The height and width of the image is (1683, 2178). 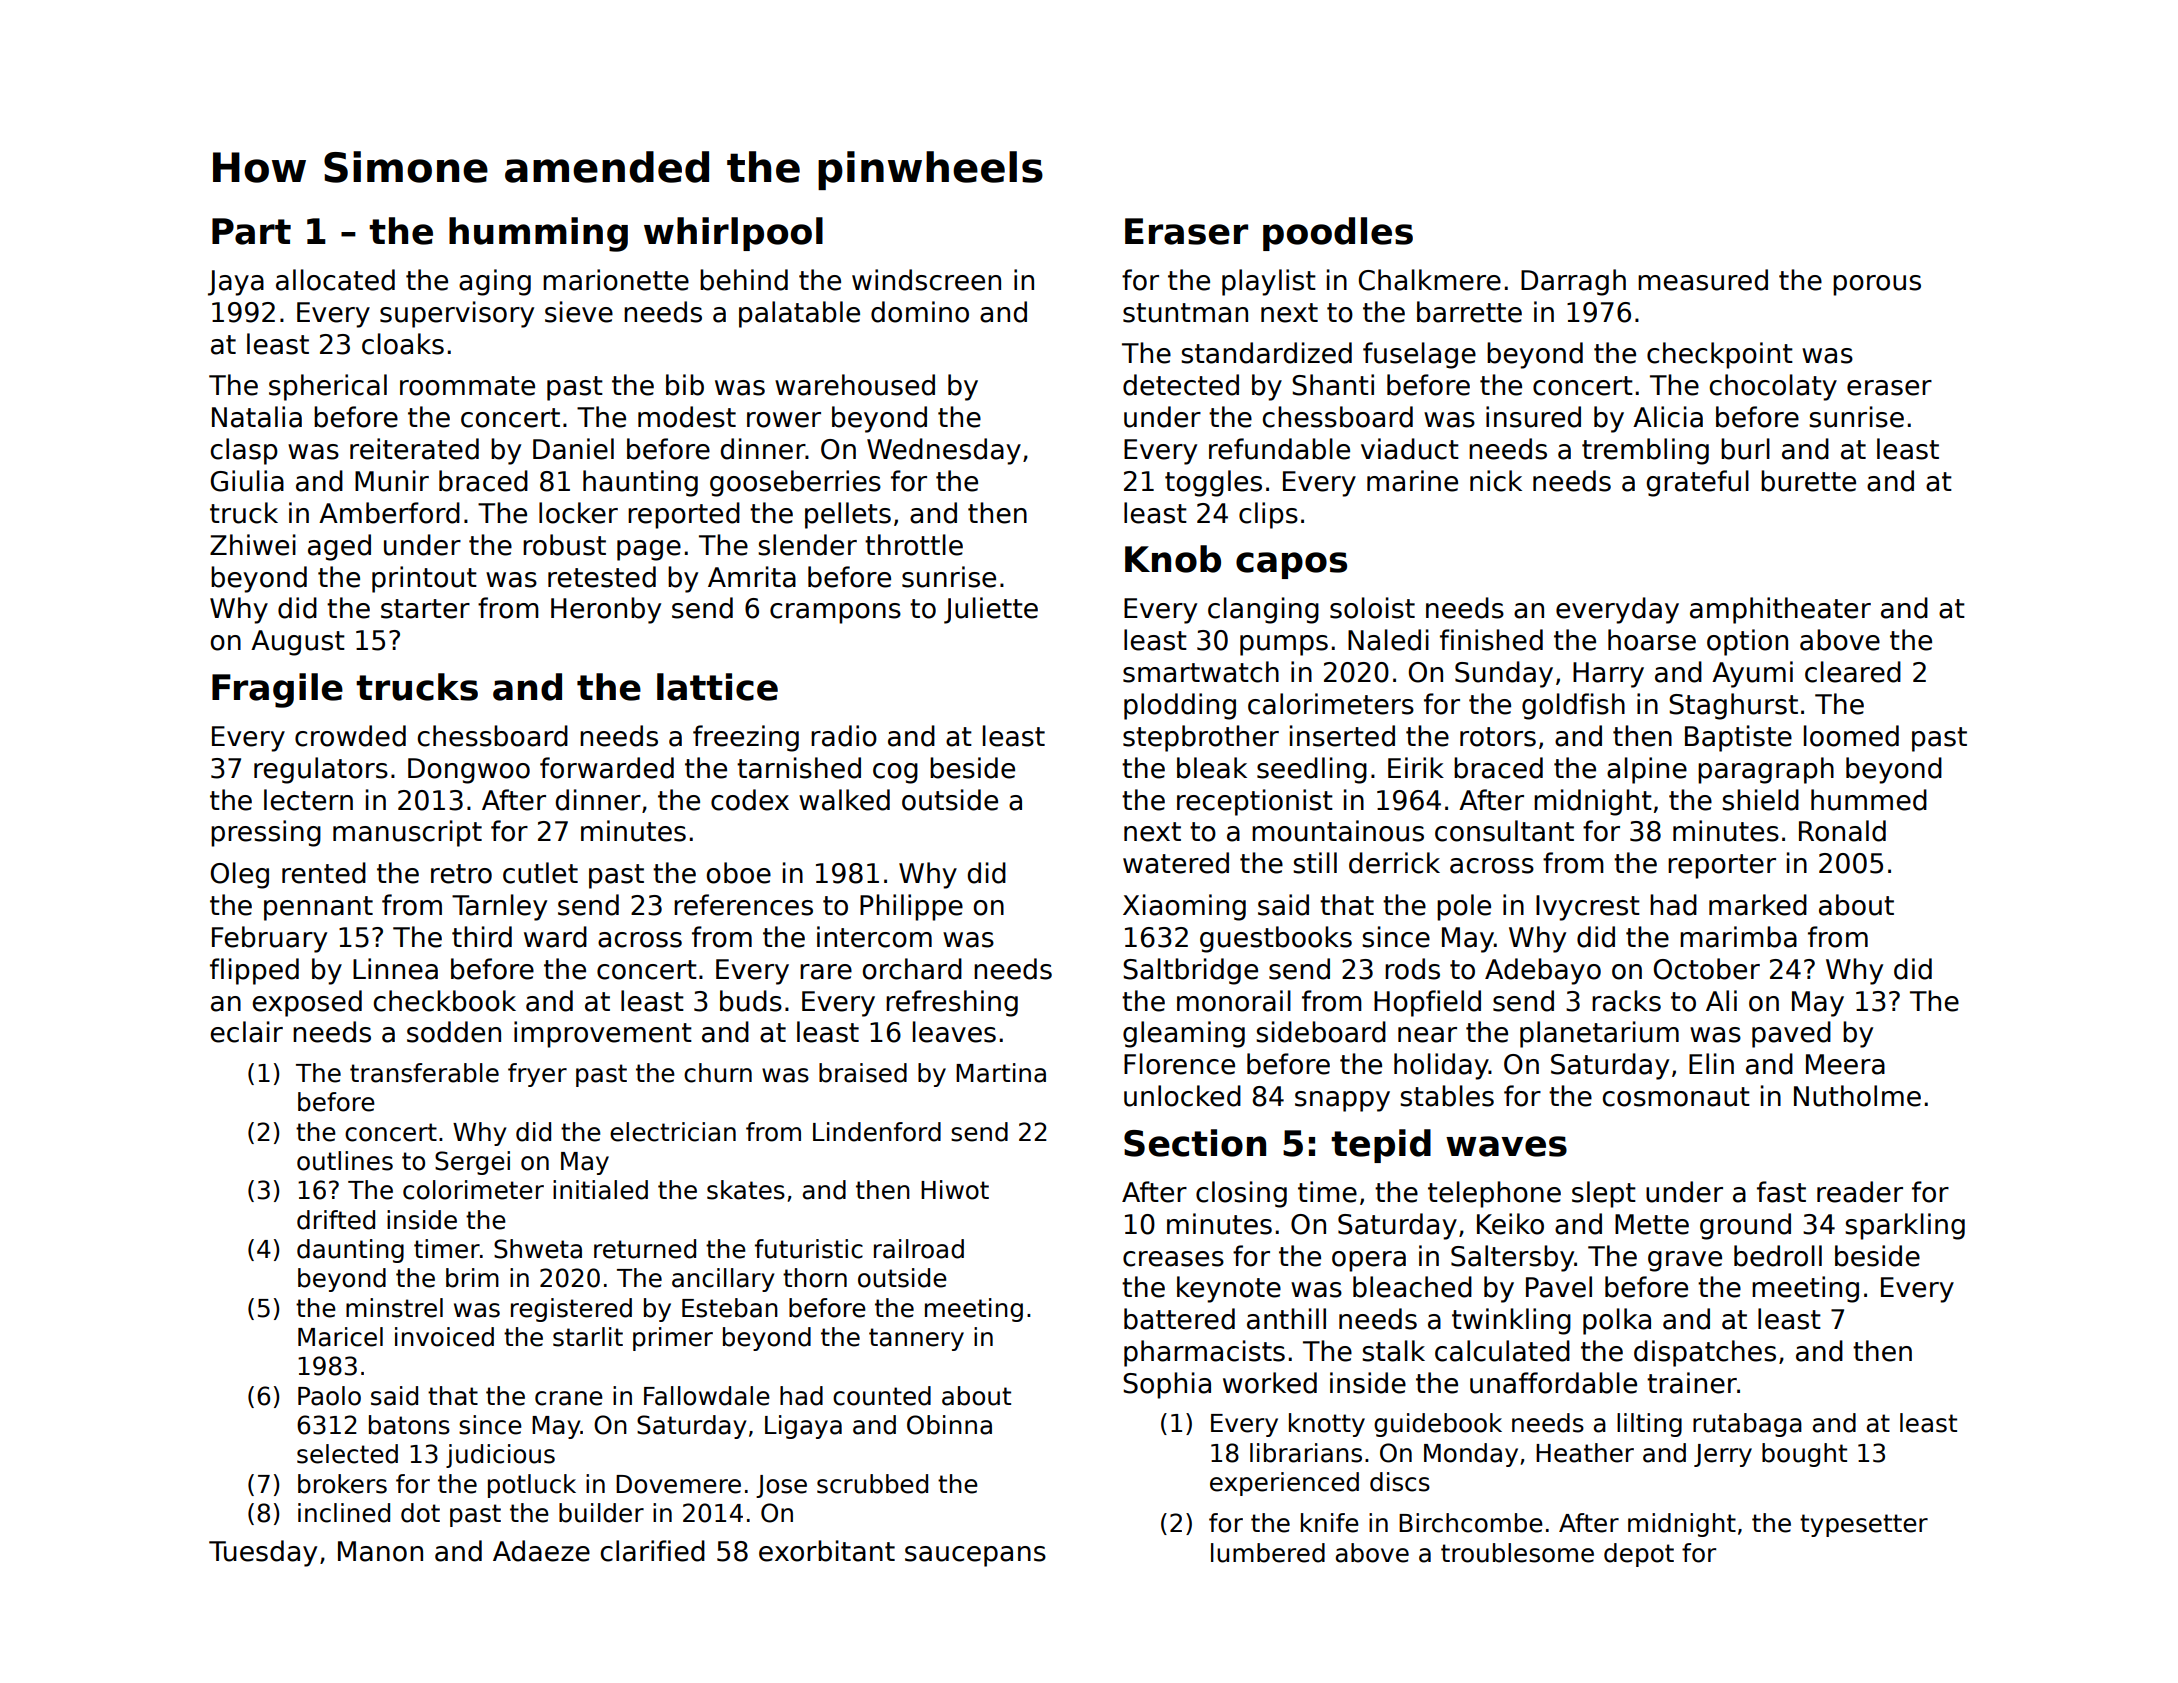 What do you see at coordinates (538, 234) in the image?
I see `humming` at bounding box center [538, 234].
